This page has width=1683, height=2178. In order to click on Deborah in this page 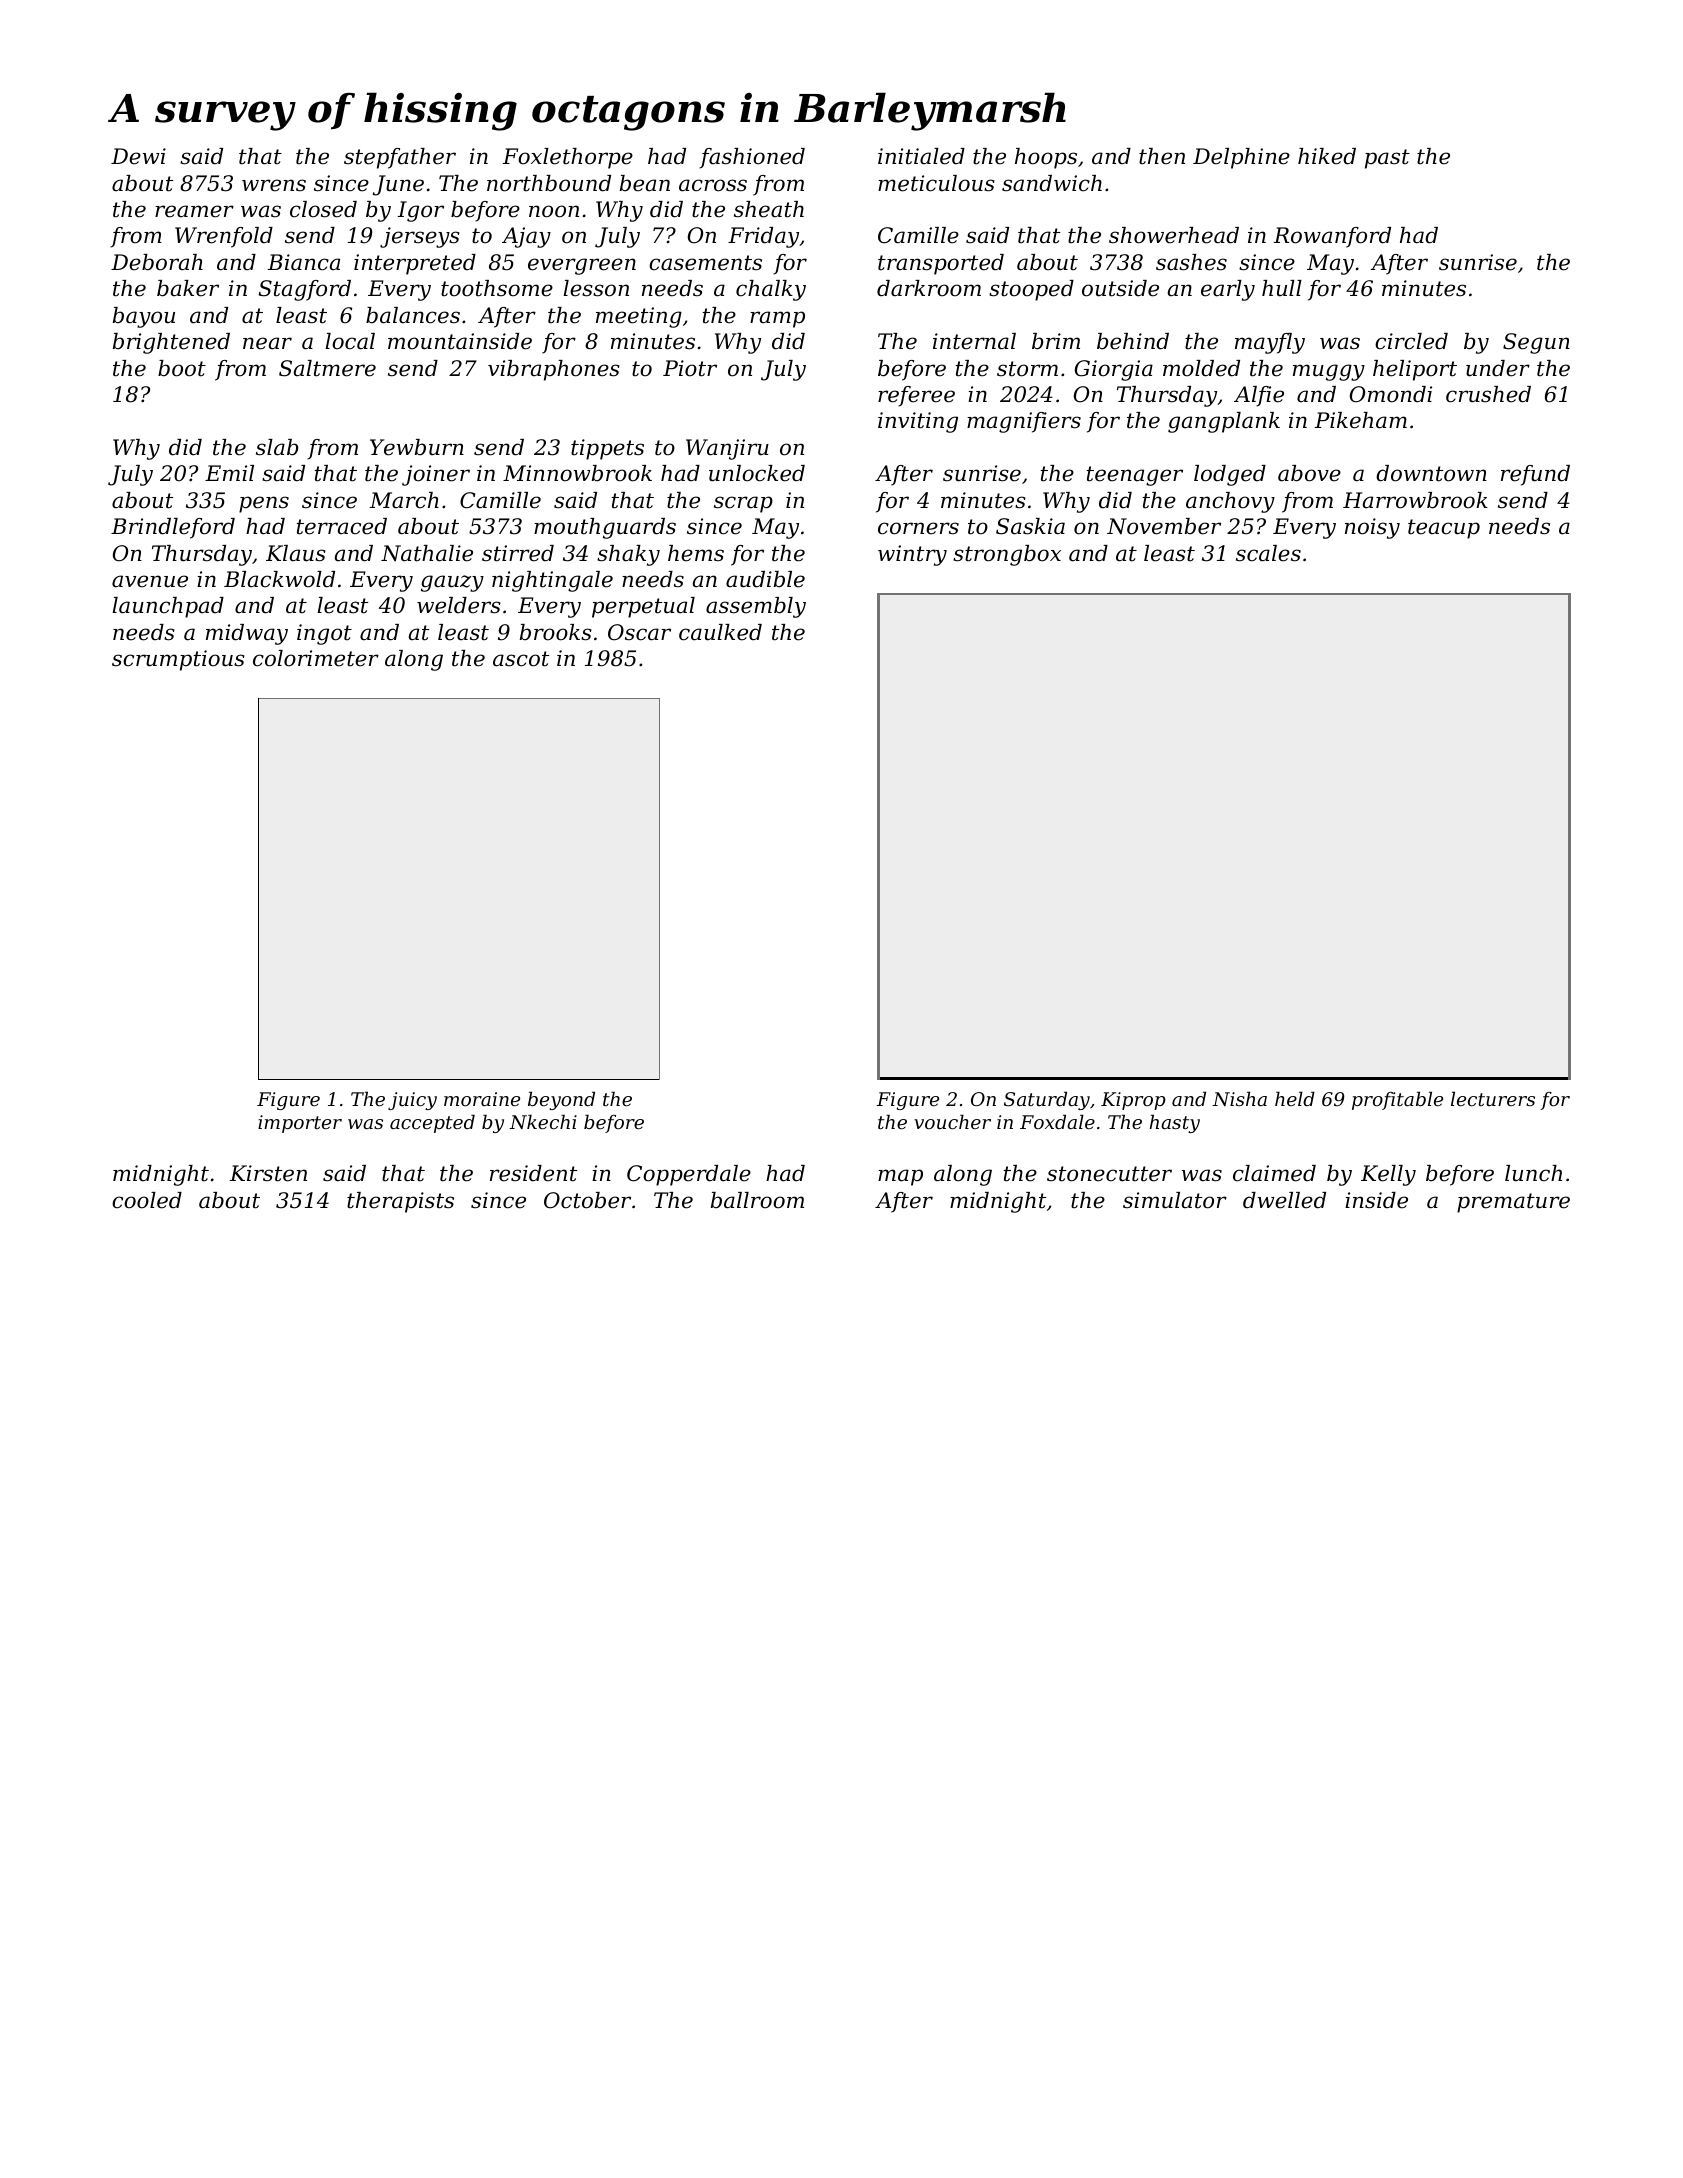, I will do `click(157, 262)`.
